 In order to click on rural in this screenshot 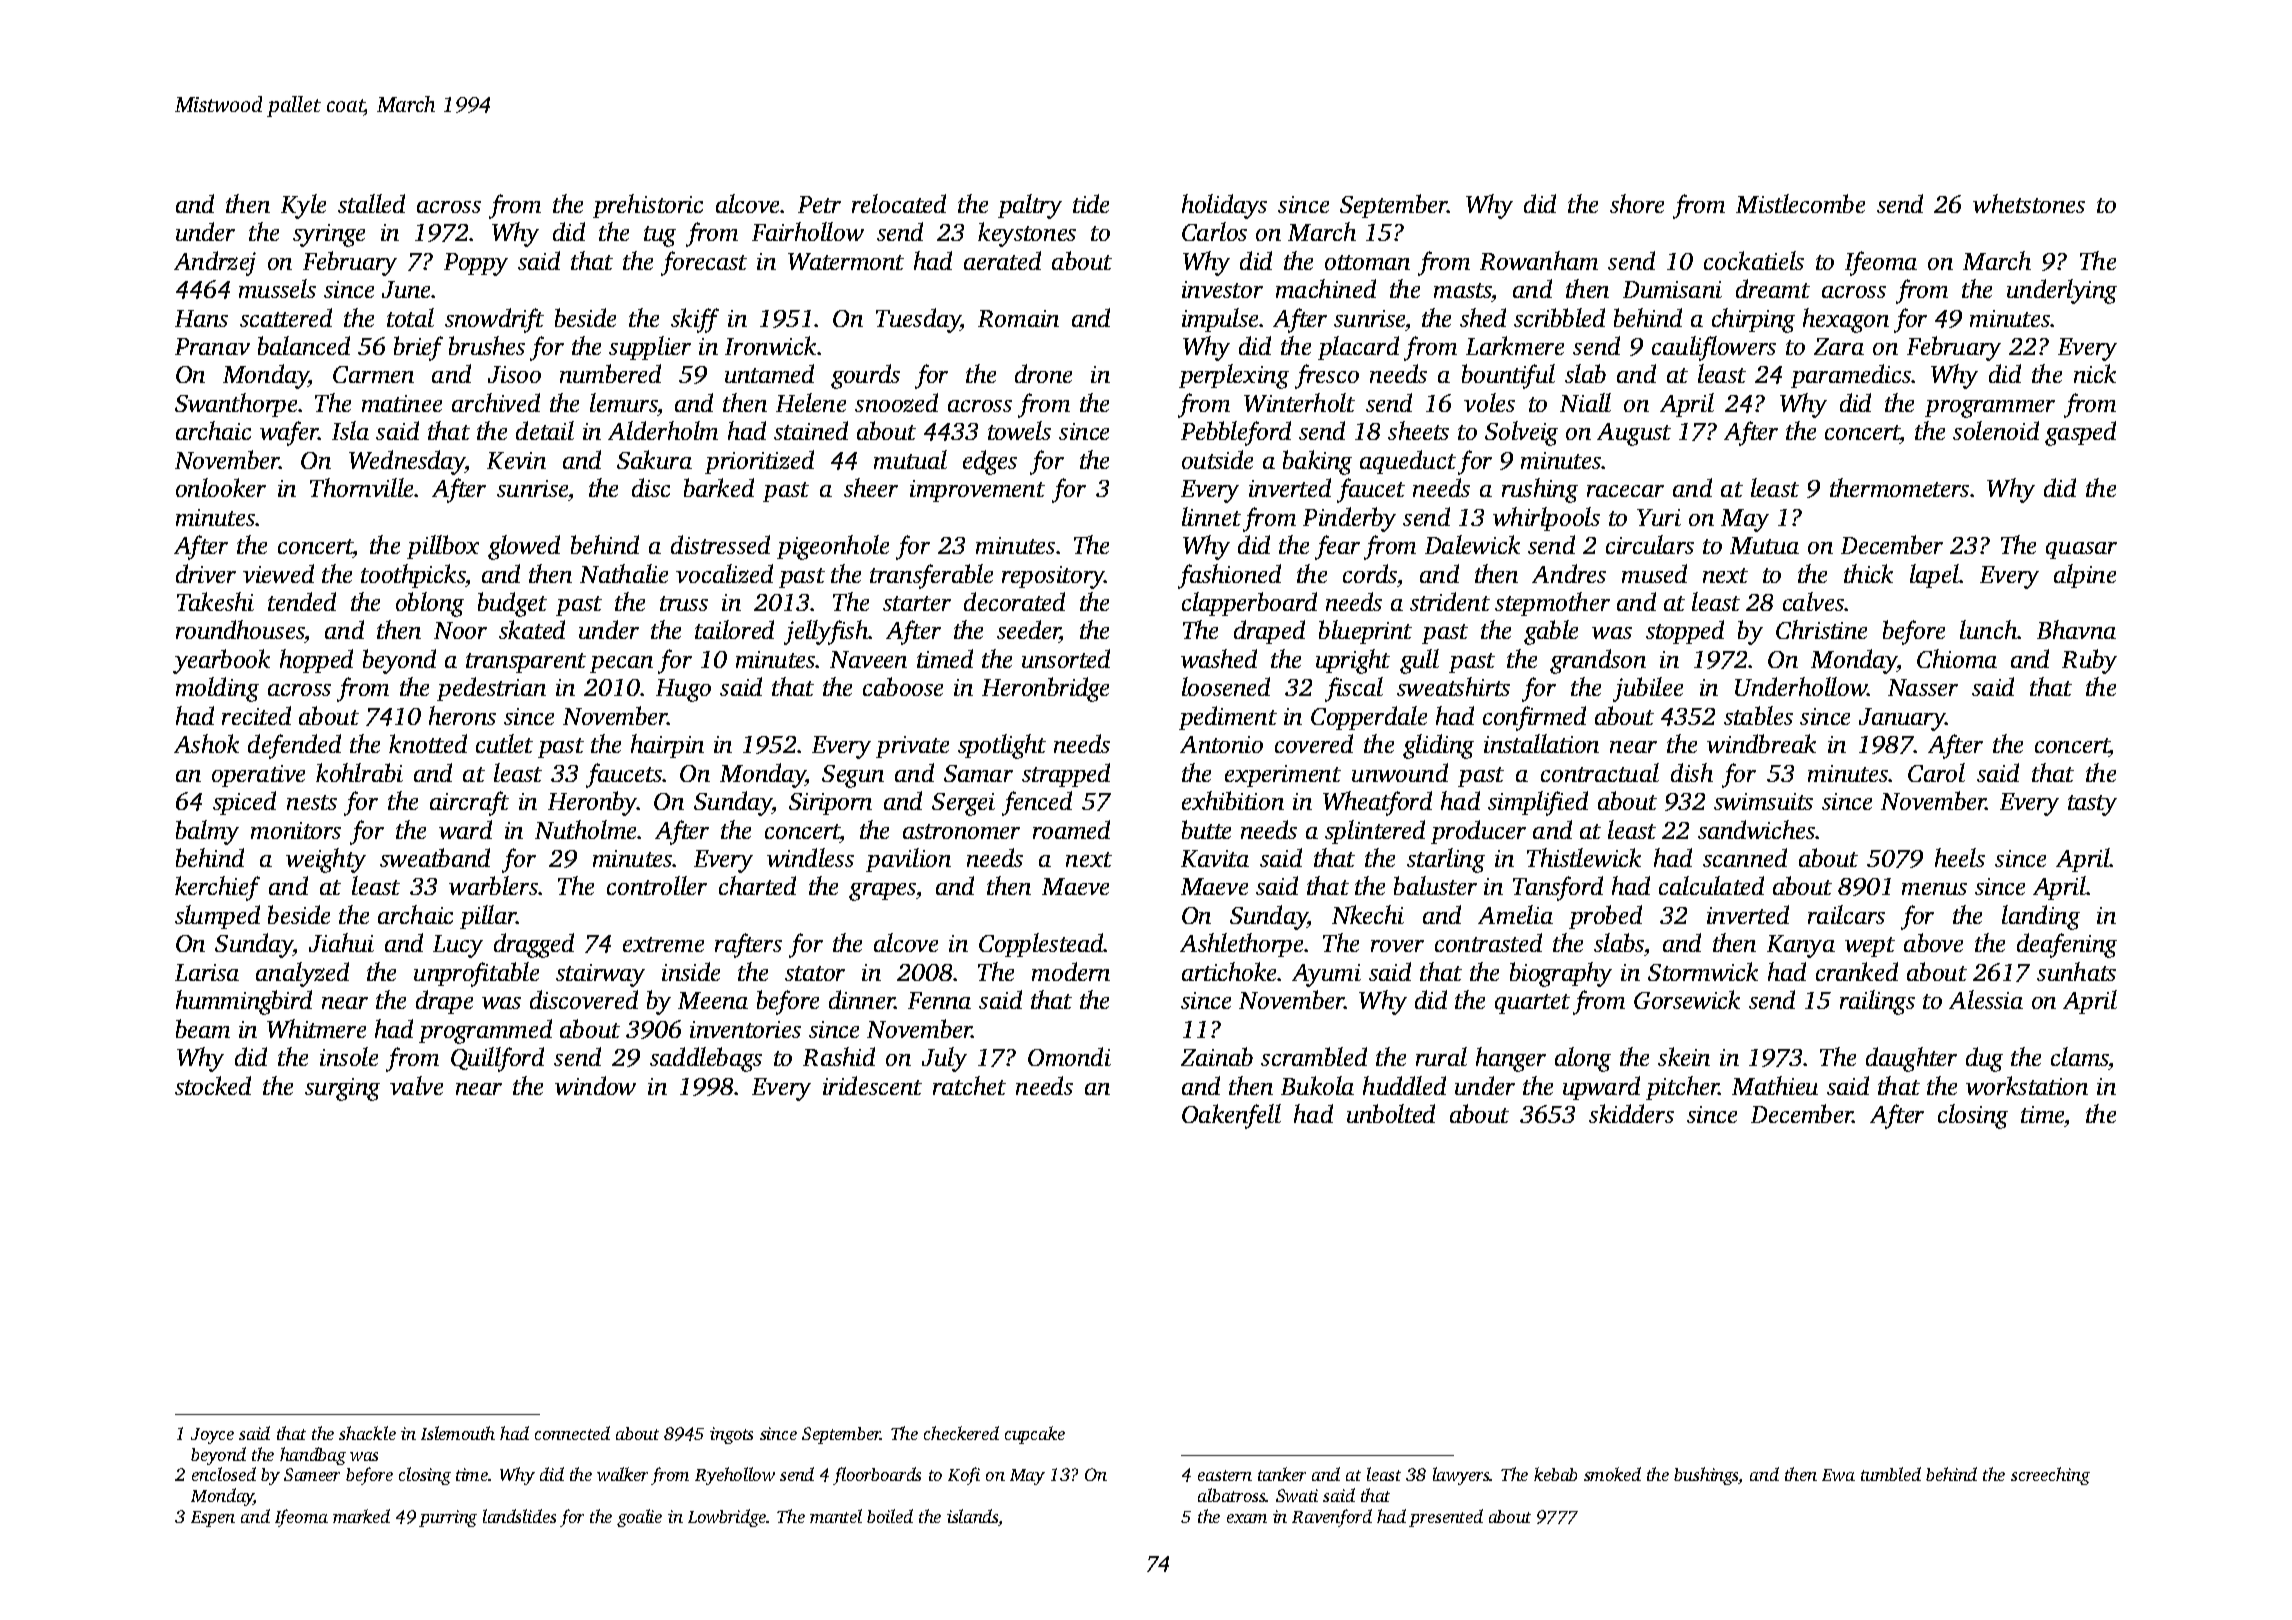, I will do `click(1441, 1056)`.
